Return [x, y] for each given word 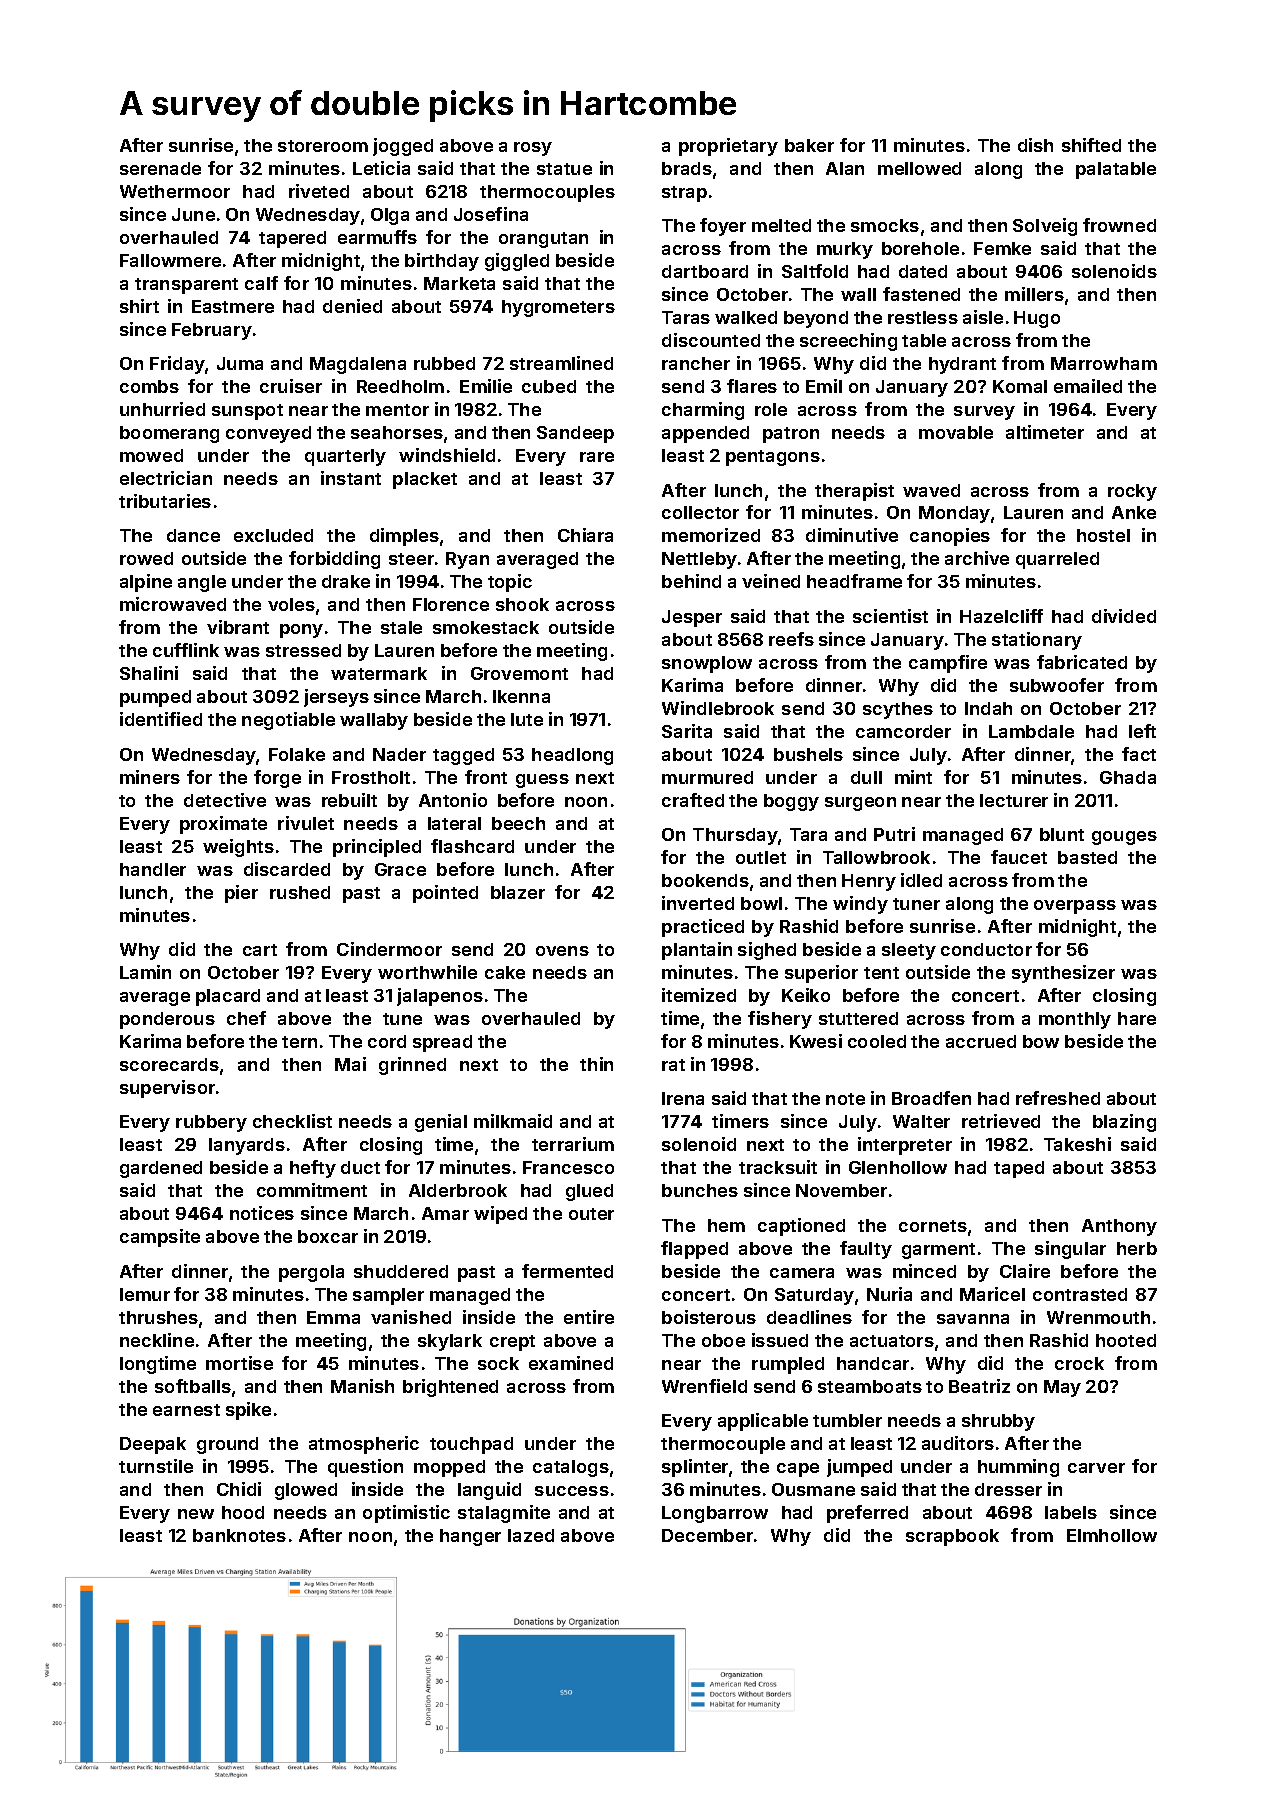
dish [1035, 145]
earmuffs [377, 237]
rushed [300, 892]
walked [746, 317]
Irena [683, 1098]
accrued [981, 1041]
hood [243, 1512]
